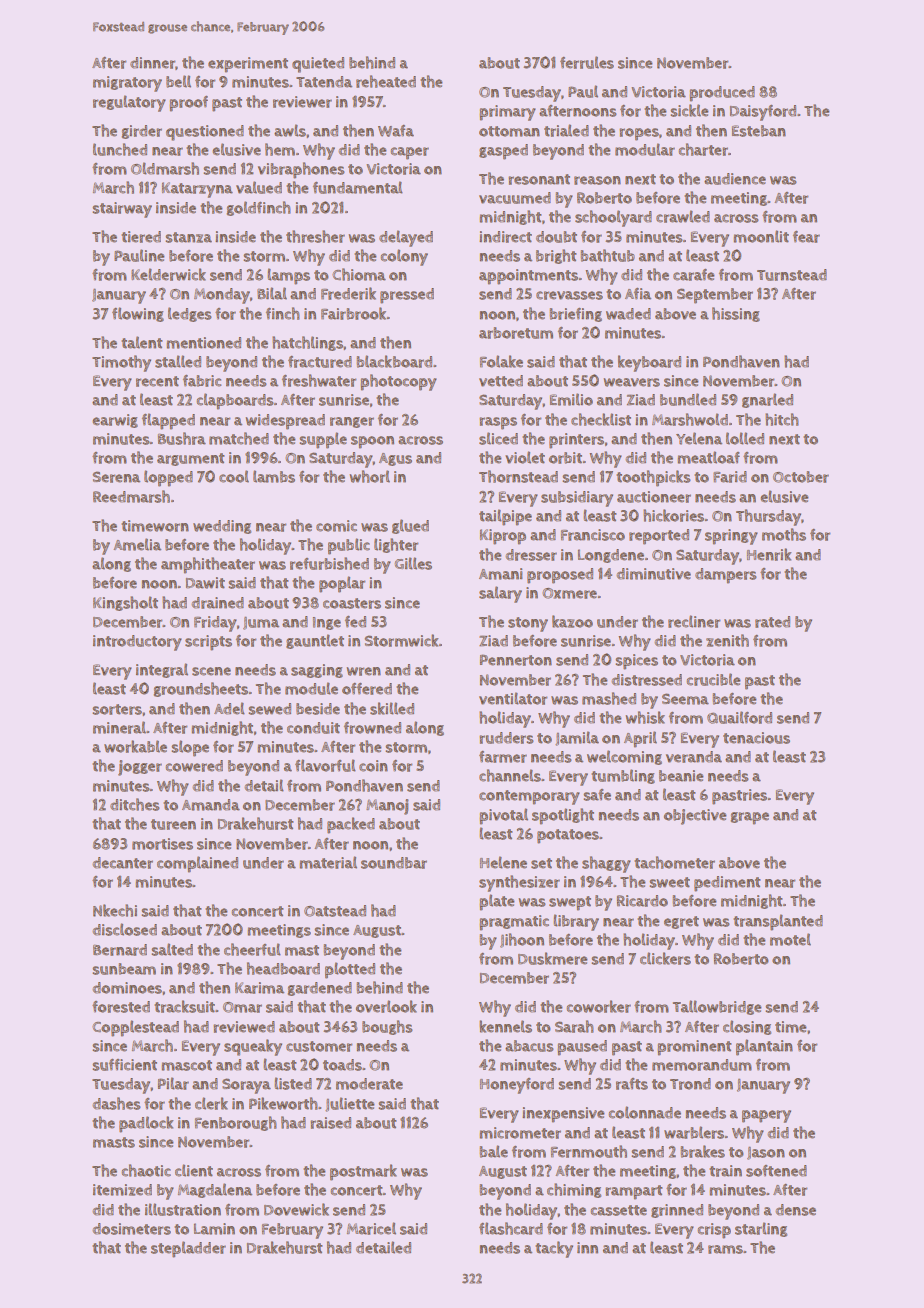 The width and height of the document is (924, 1308). Describe the element at coordinates (498, 423) in the document. I see `rasps` at that location.
